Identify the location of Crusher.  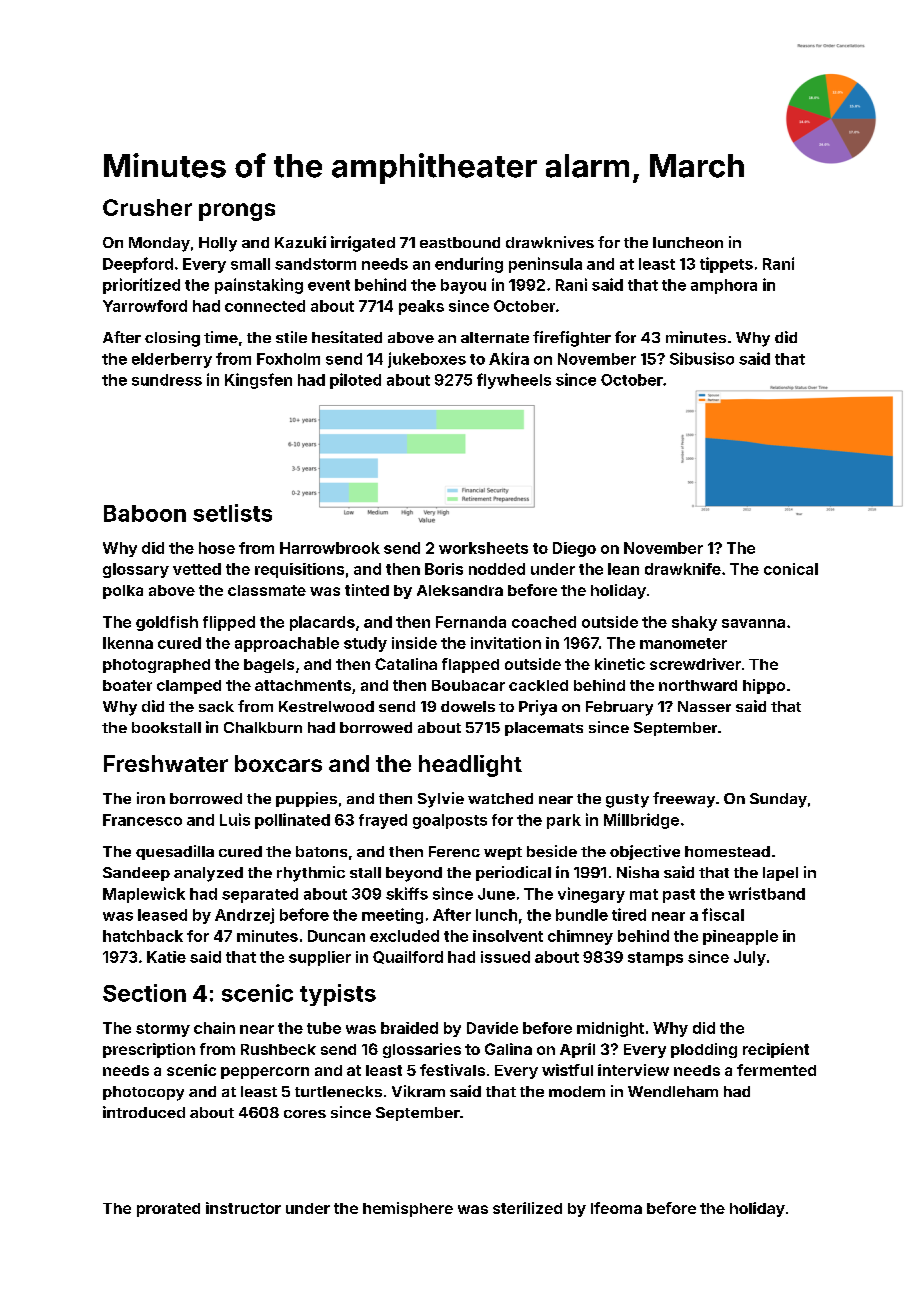
(147, 207).
